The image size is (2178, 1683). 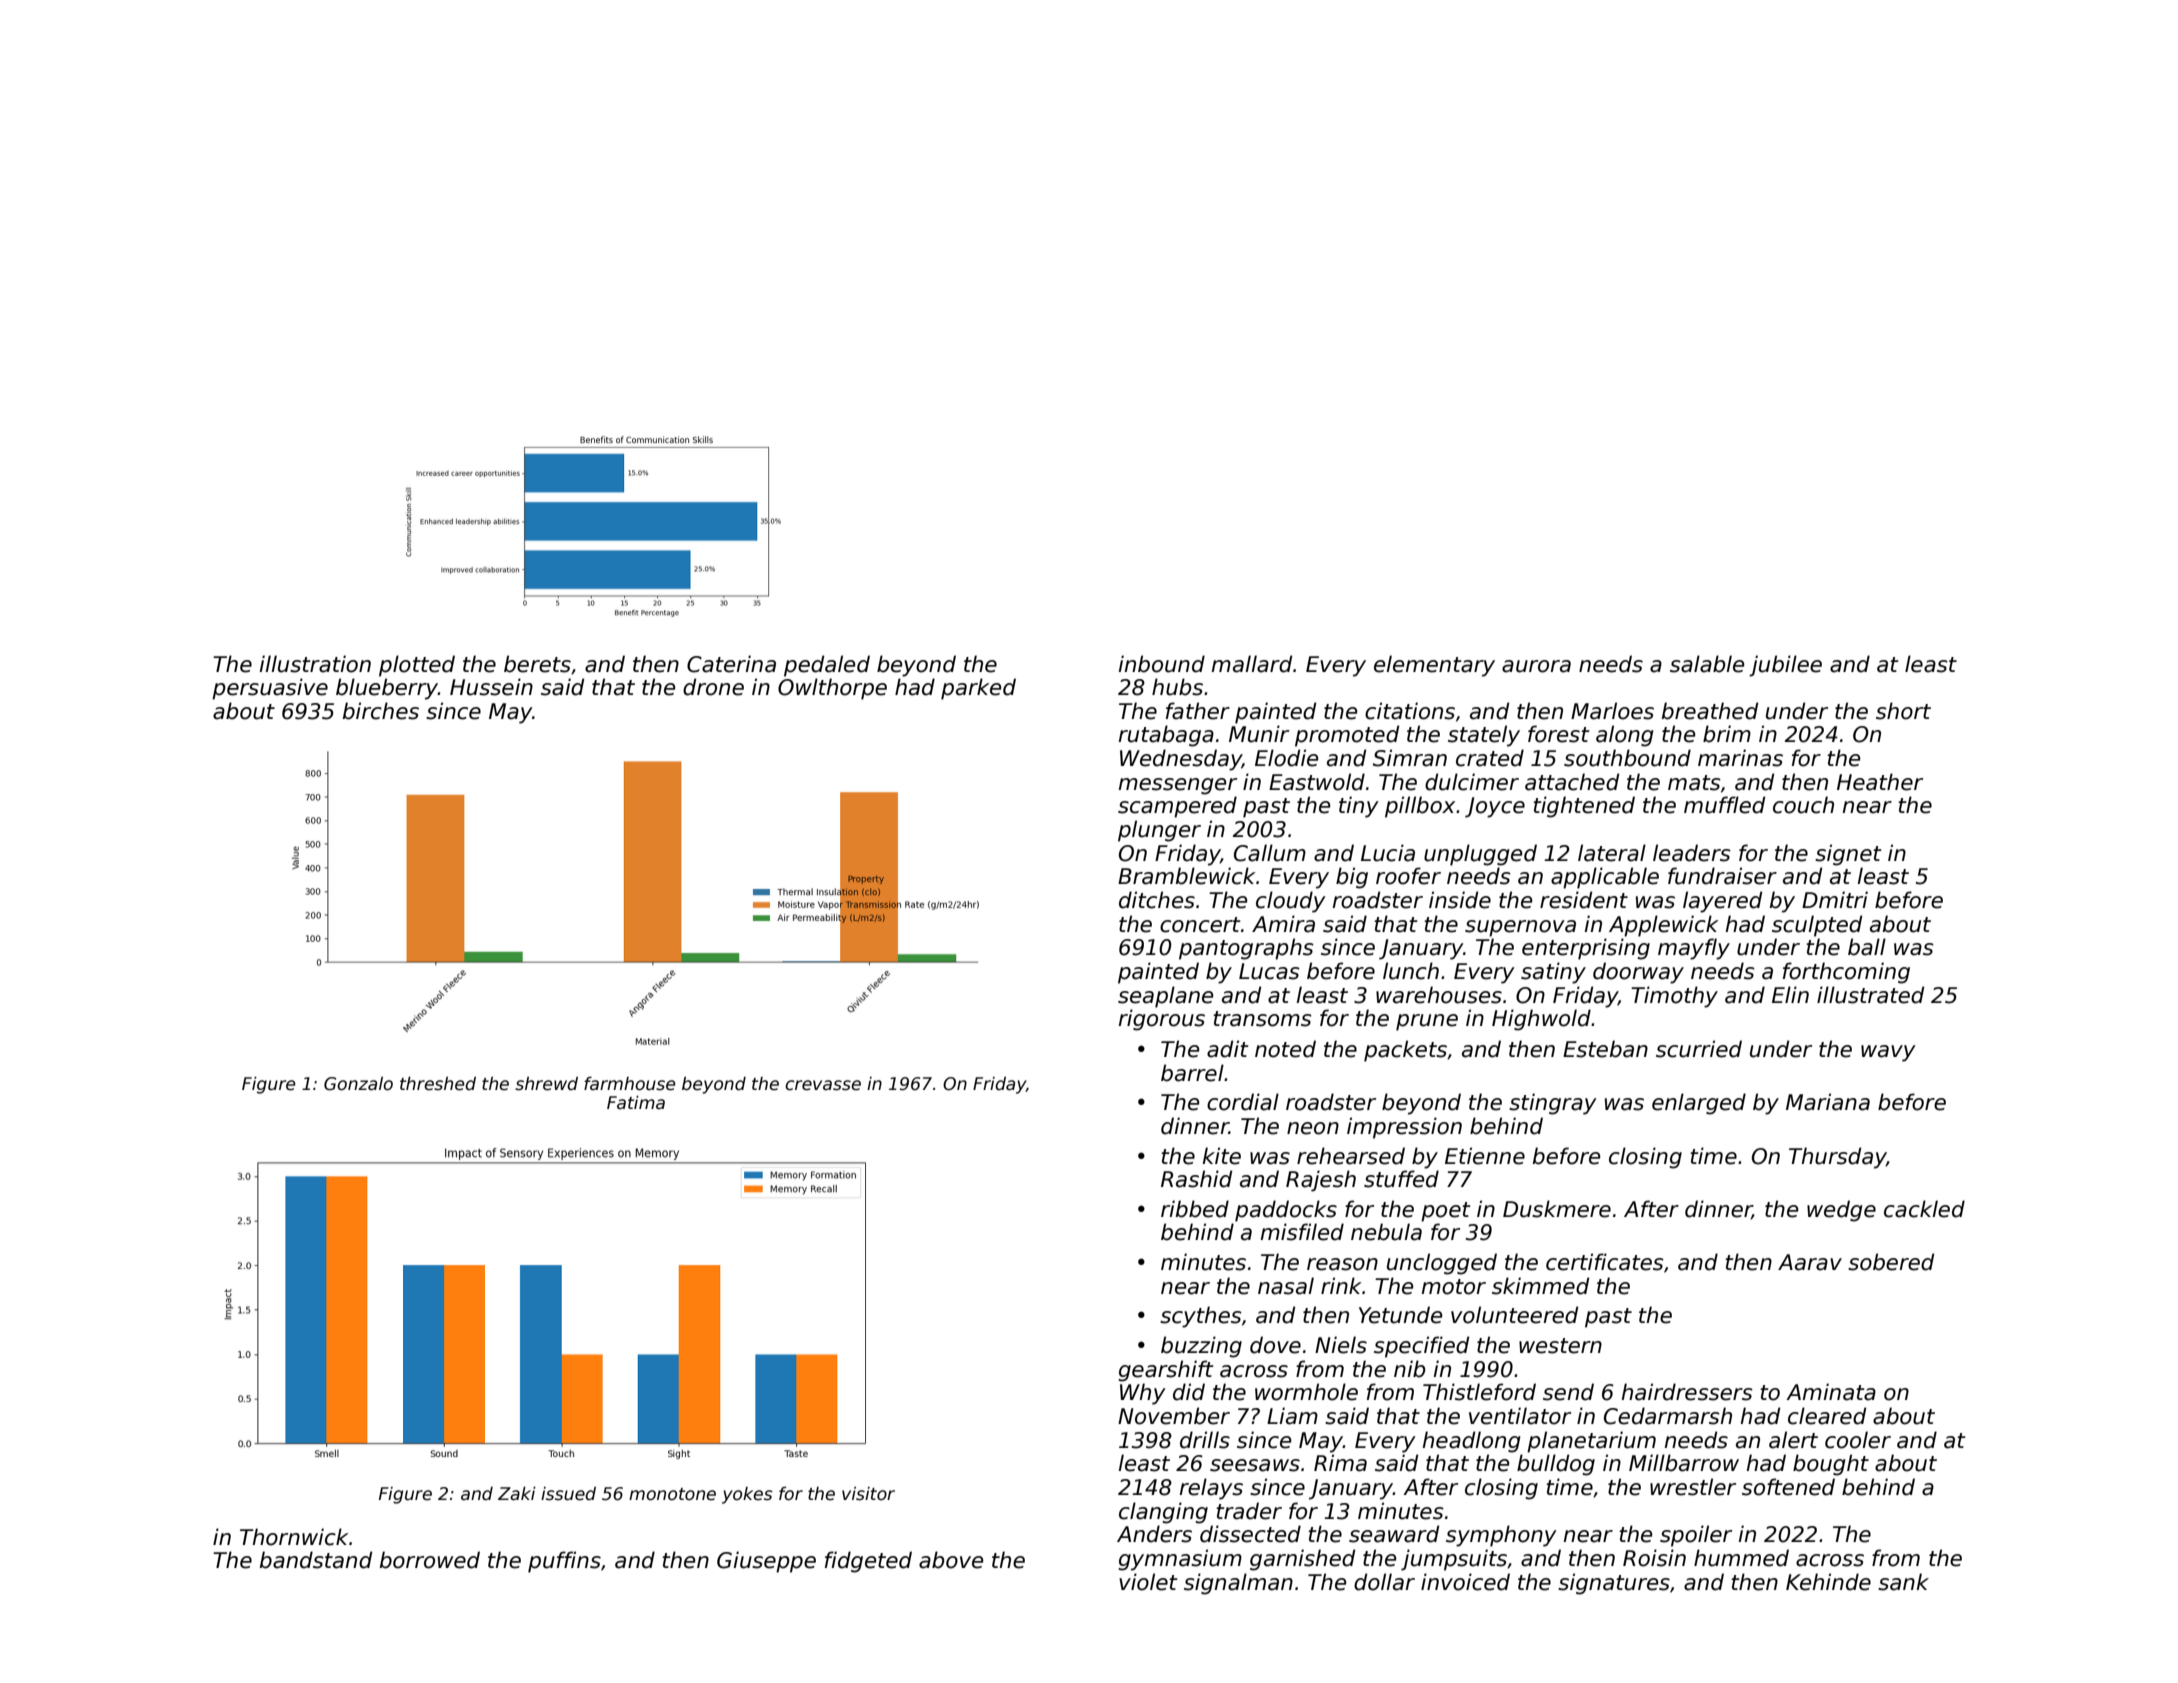 I want to click on enlarged, so click(x=1699, y=1104).
